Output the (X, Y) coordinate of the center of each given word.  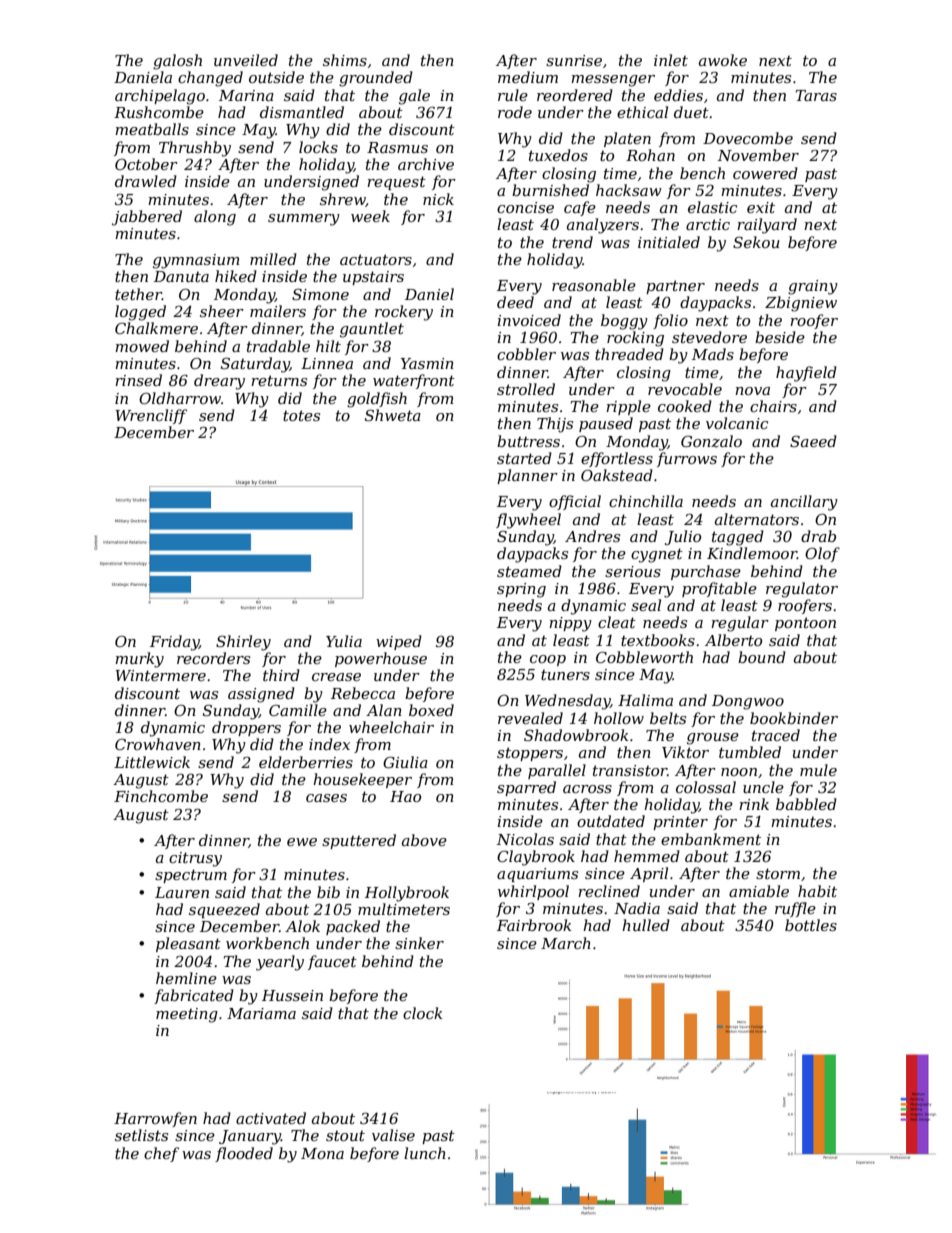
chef (161, 1154)
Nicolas (525, 839)
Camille (298, 710)
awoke (723, 60)
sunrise (574, 60)
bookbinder (794, 718)
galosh (177, 62)
